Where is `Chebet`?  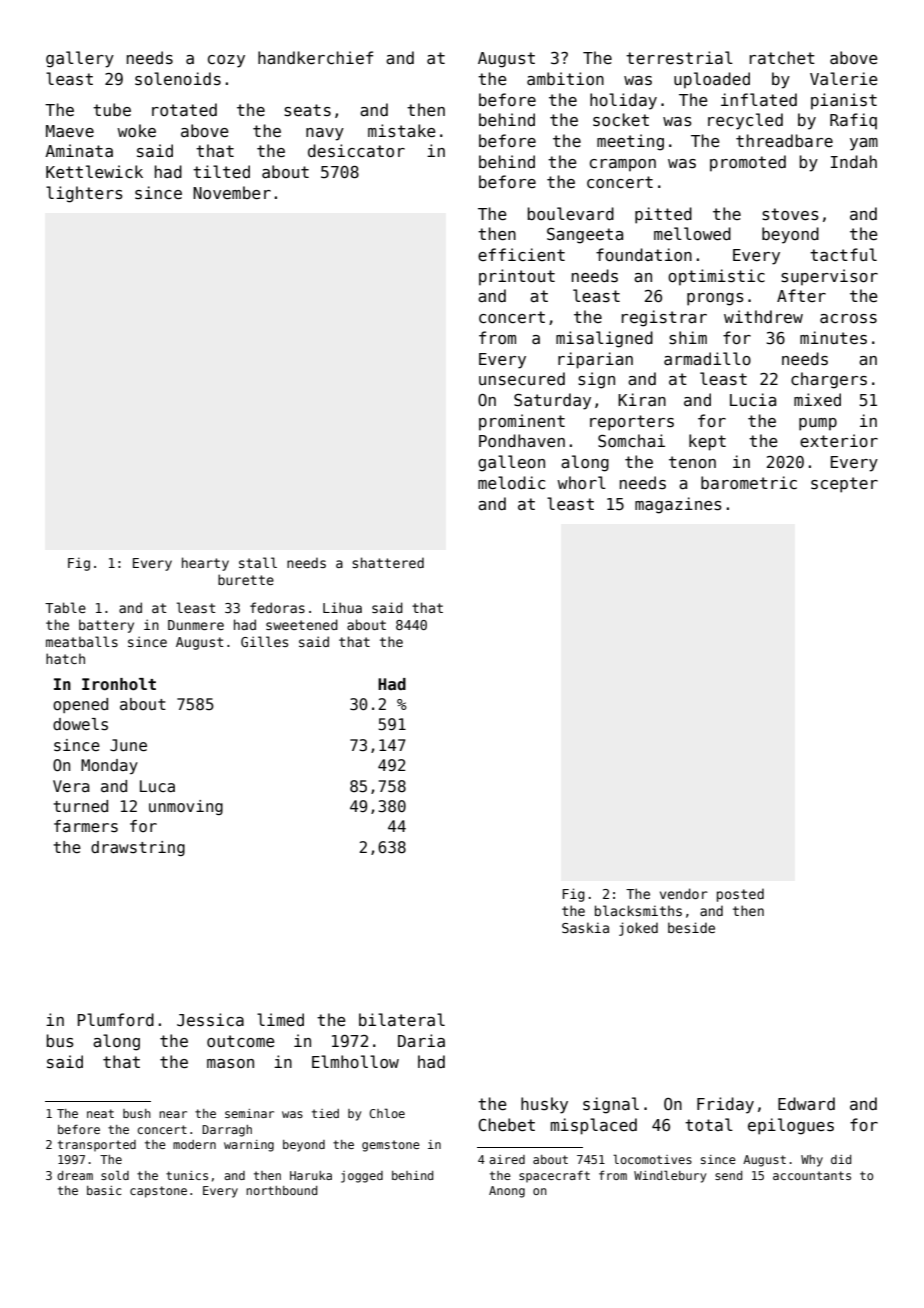
Chebet is located at coordinates (506, 1125).
